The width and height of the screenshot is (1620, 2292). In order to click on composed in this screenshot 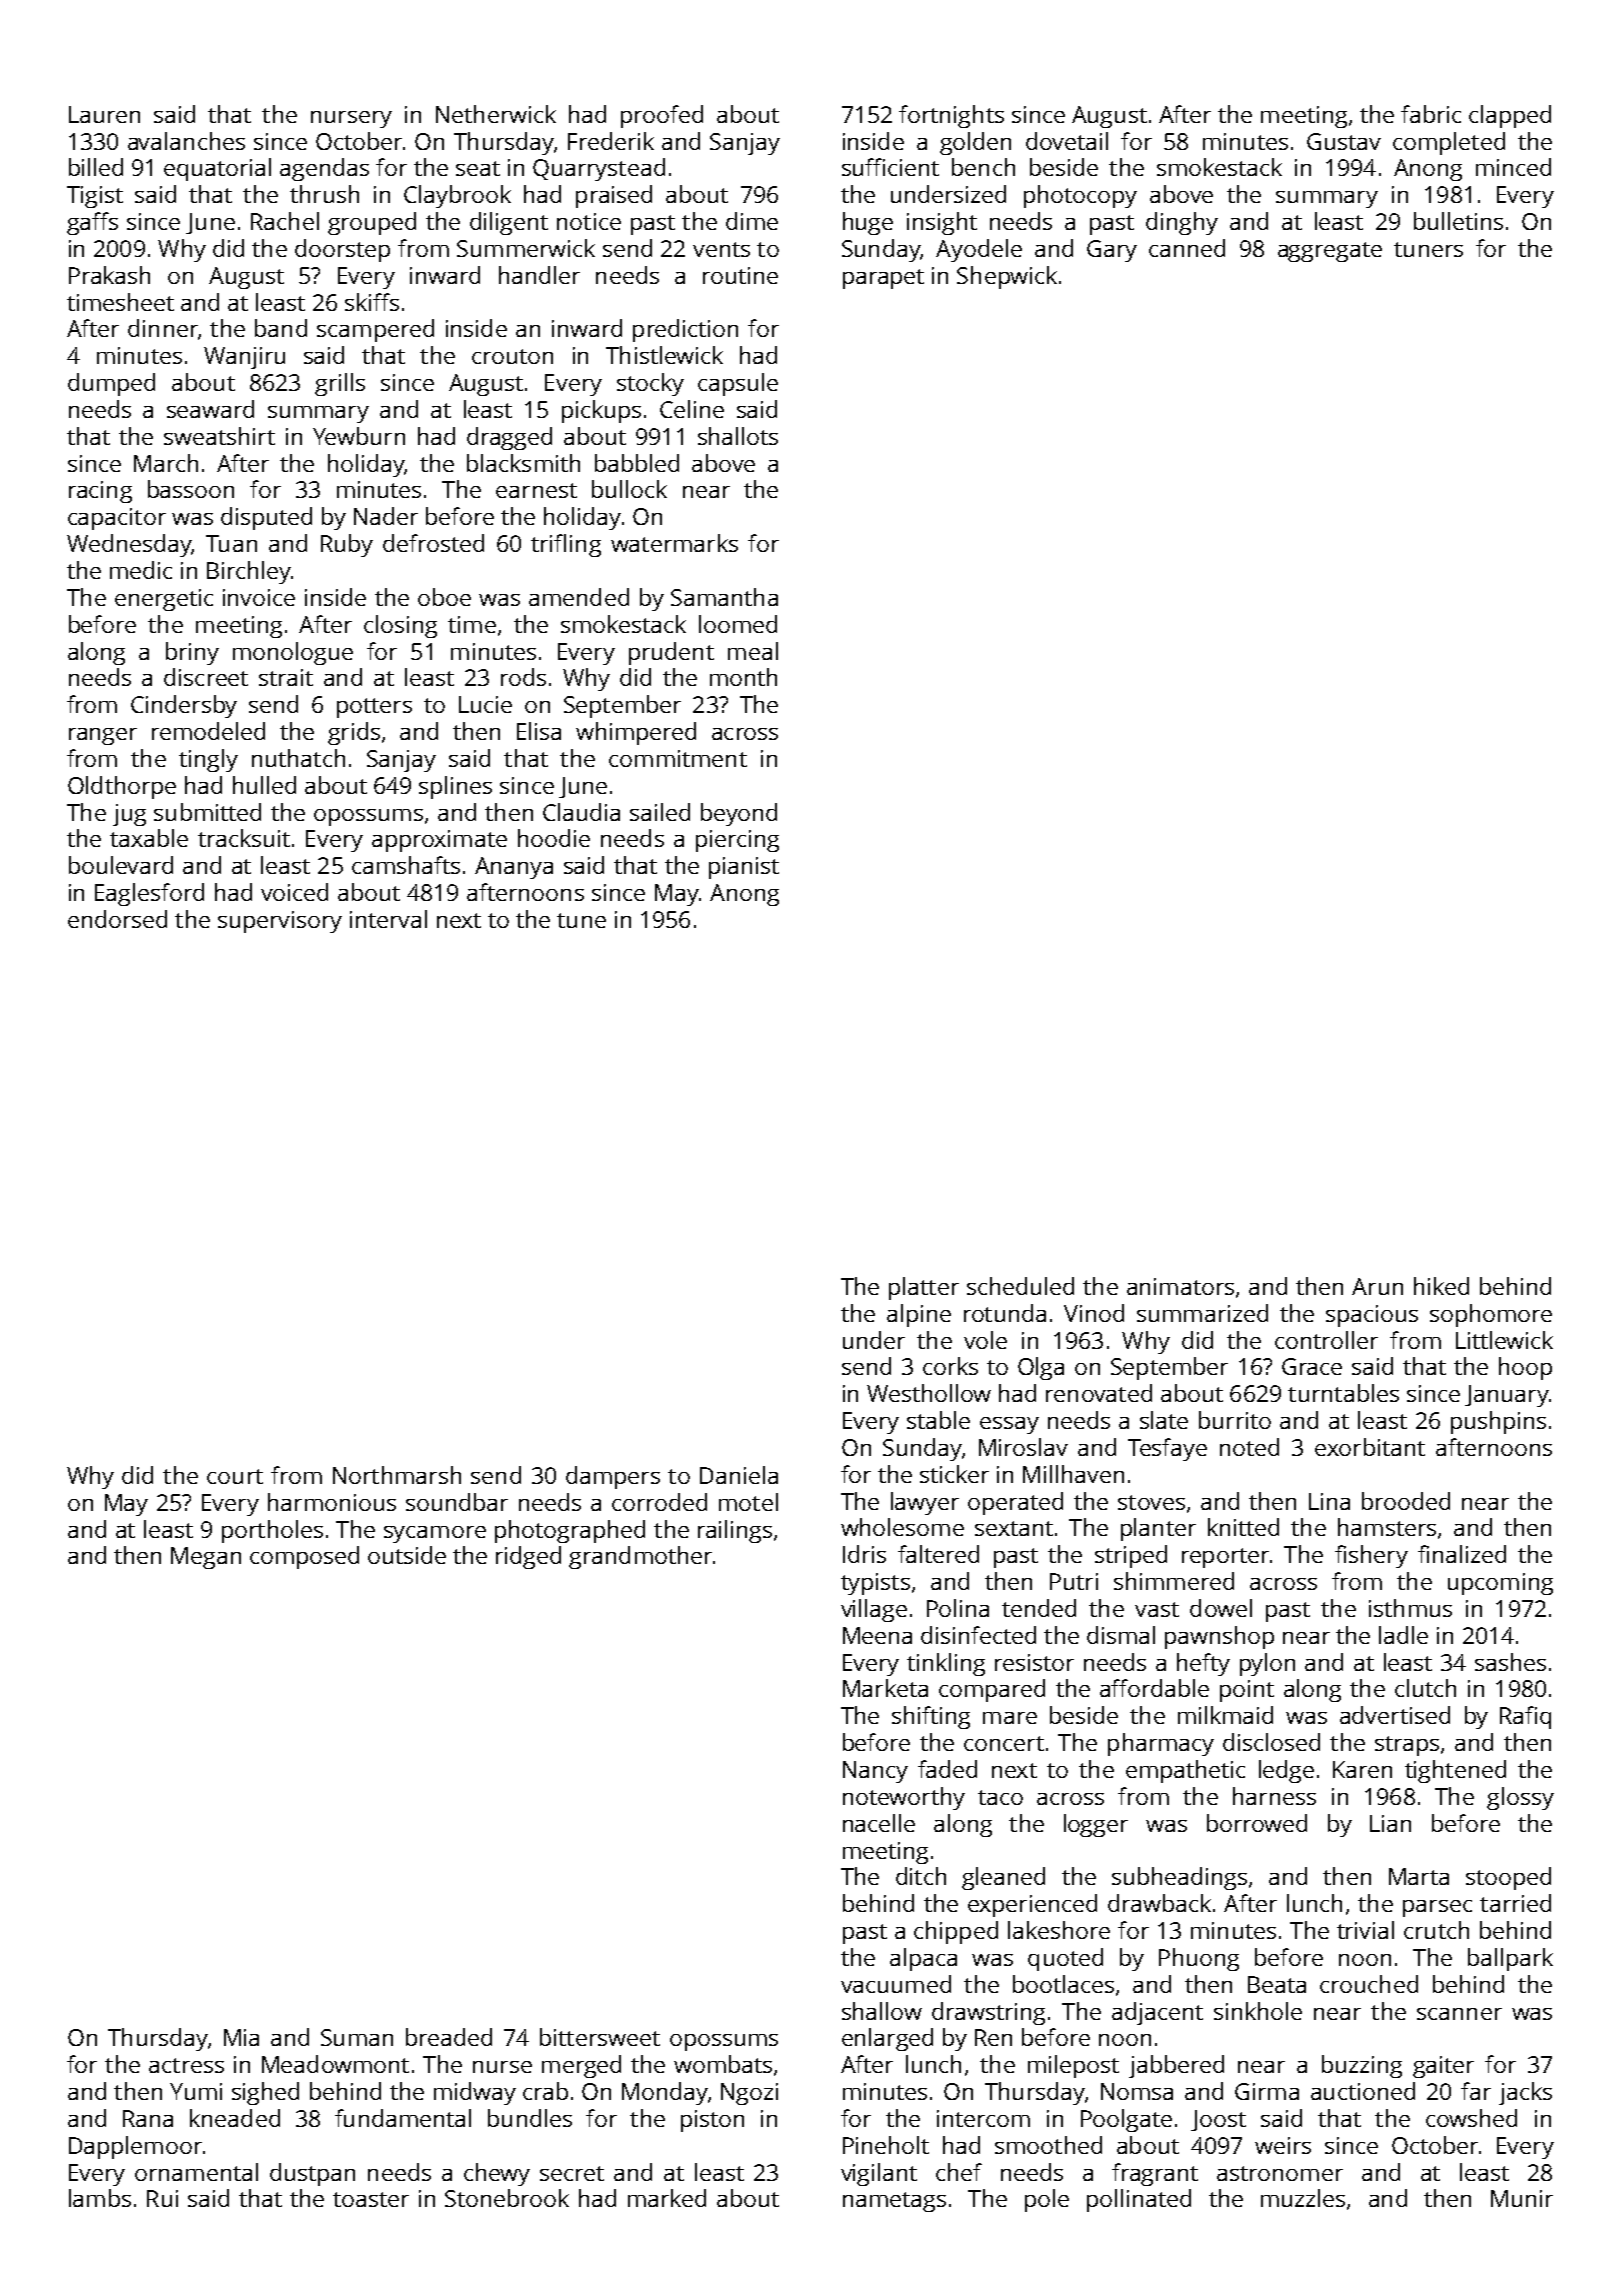, I will do `click(304, 1557)`.
